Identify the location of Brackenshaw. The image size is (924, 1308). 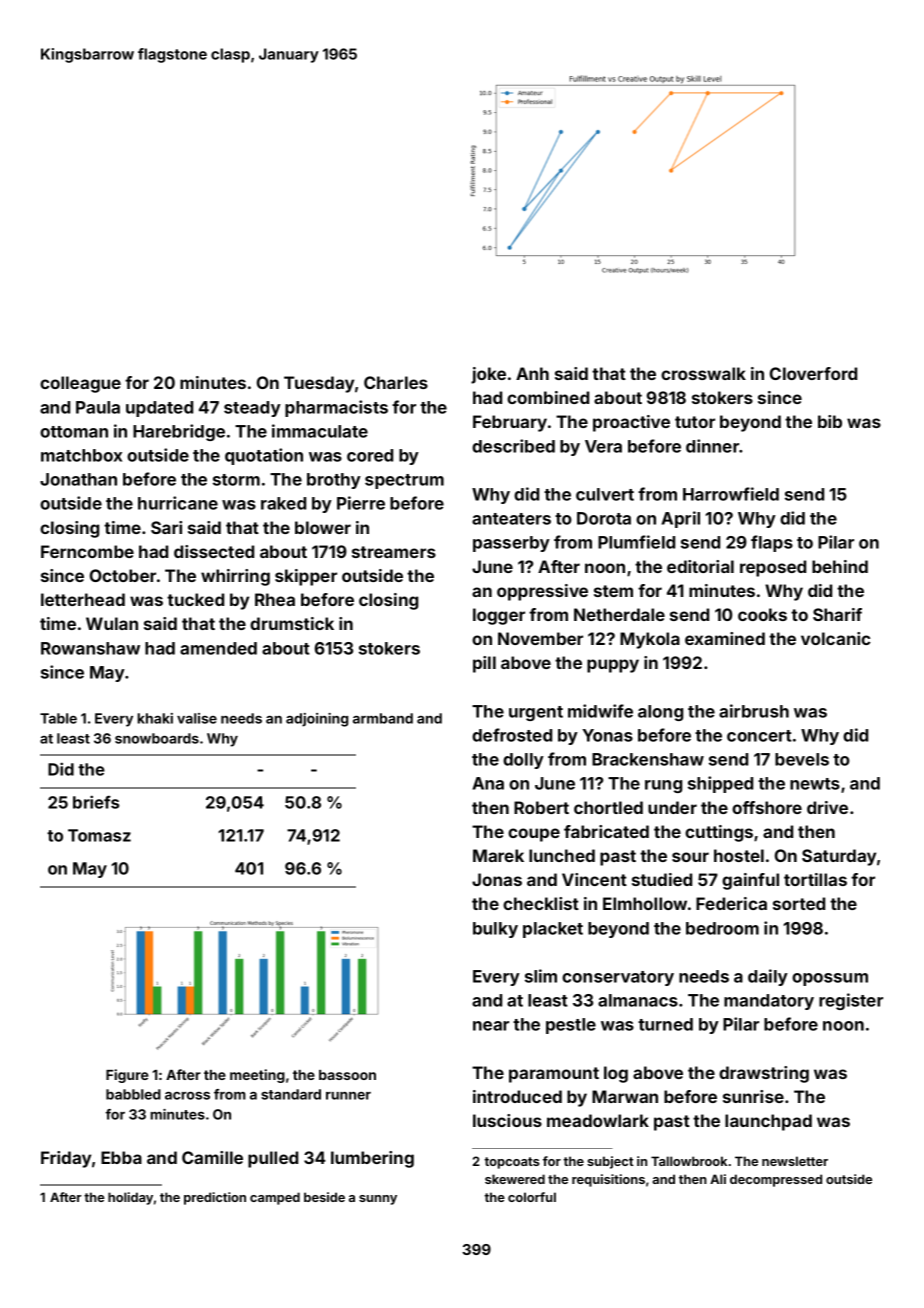
(648, 759).
